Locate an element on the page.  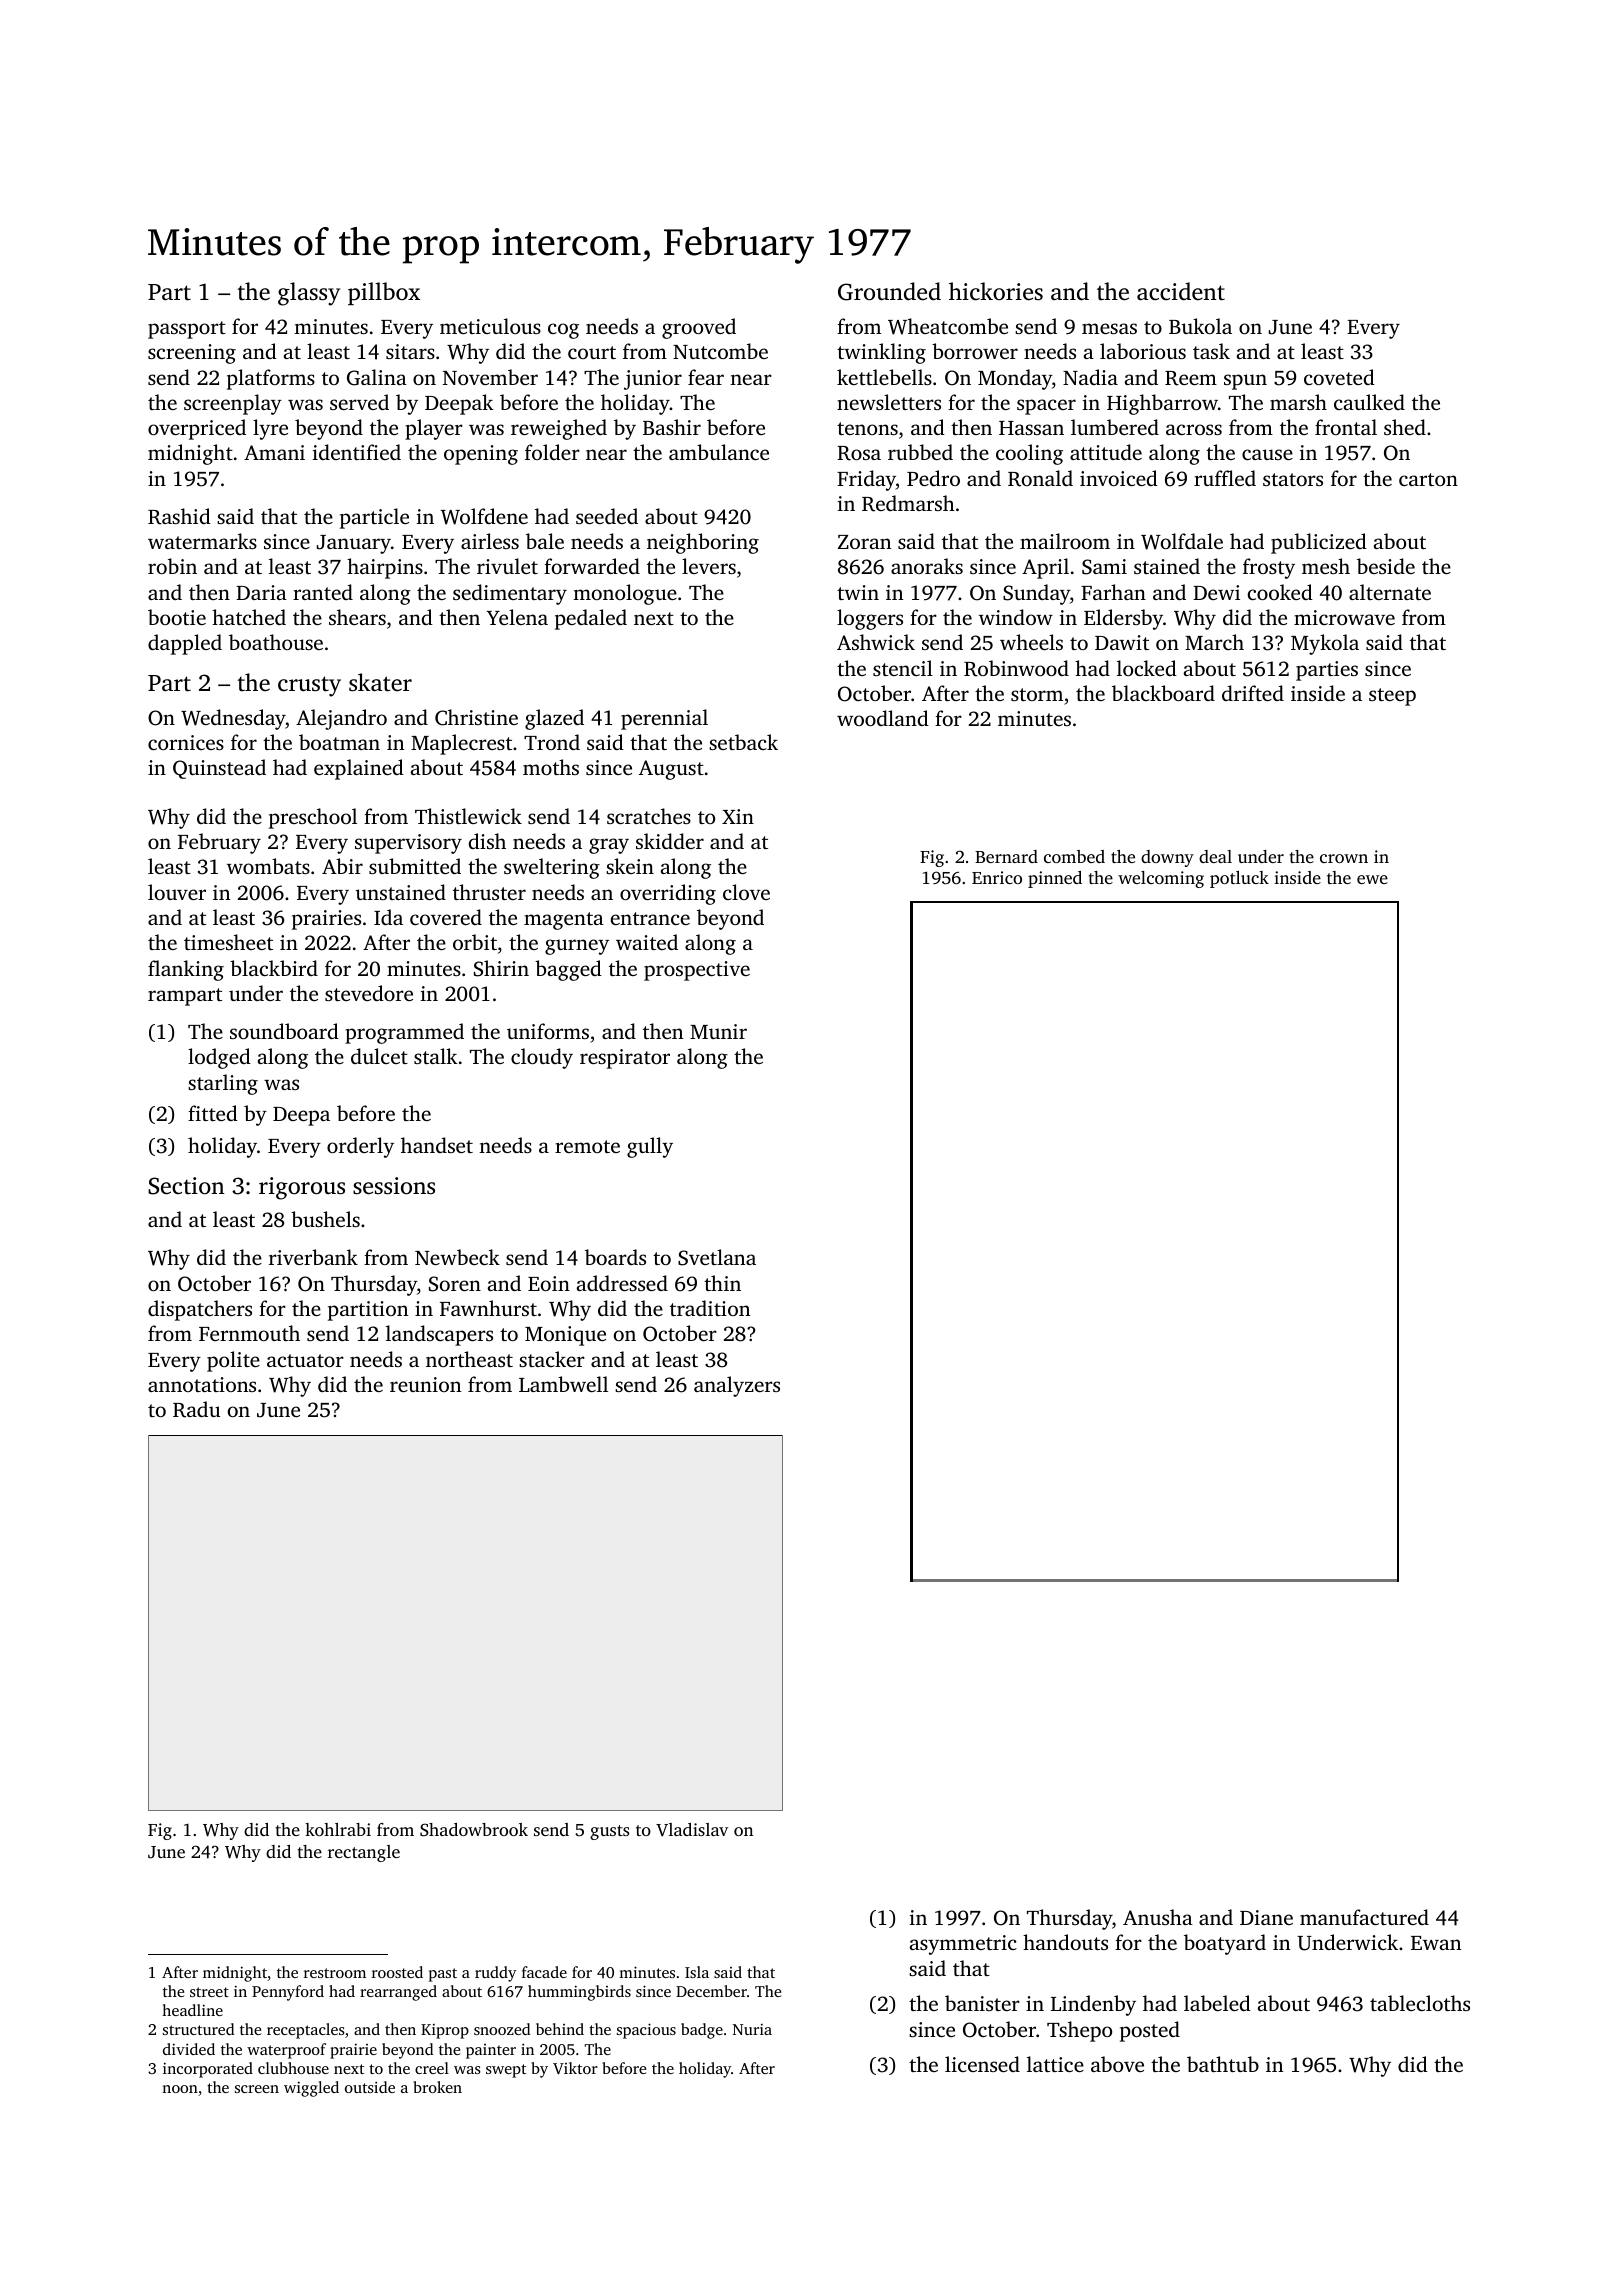
explained is located at coordinates (359, 769).
